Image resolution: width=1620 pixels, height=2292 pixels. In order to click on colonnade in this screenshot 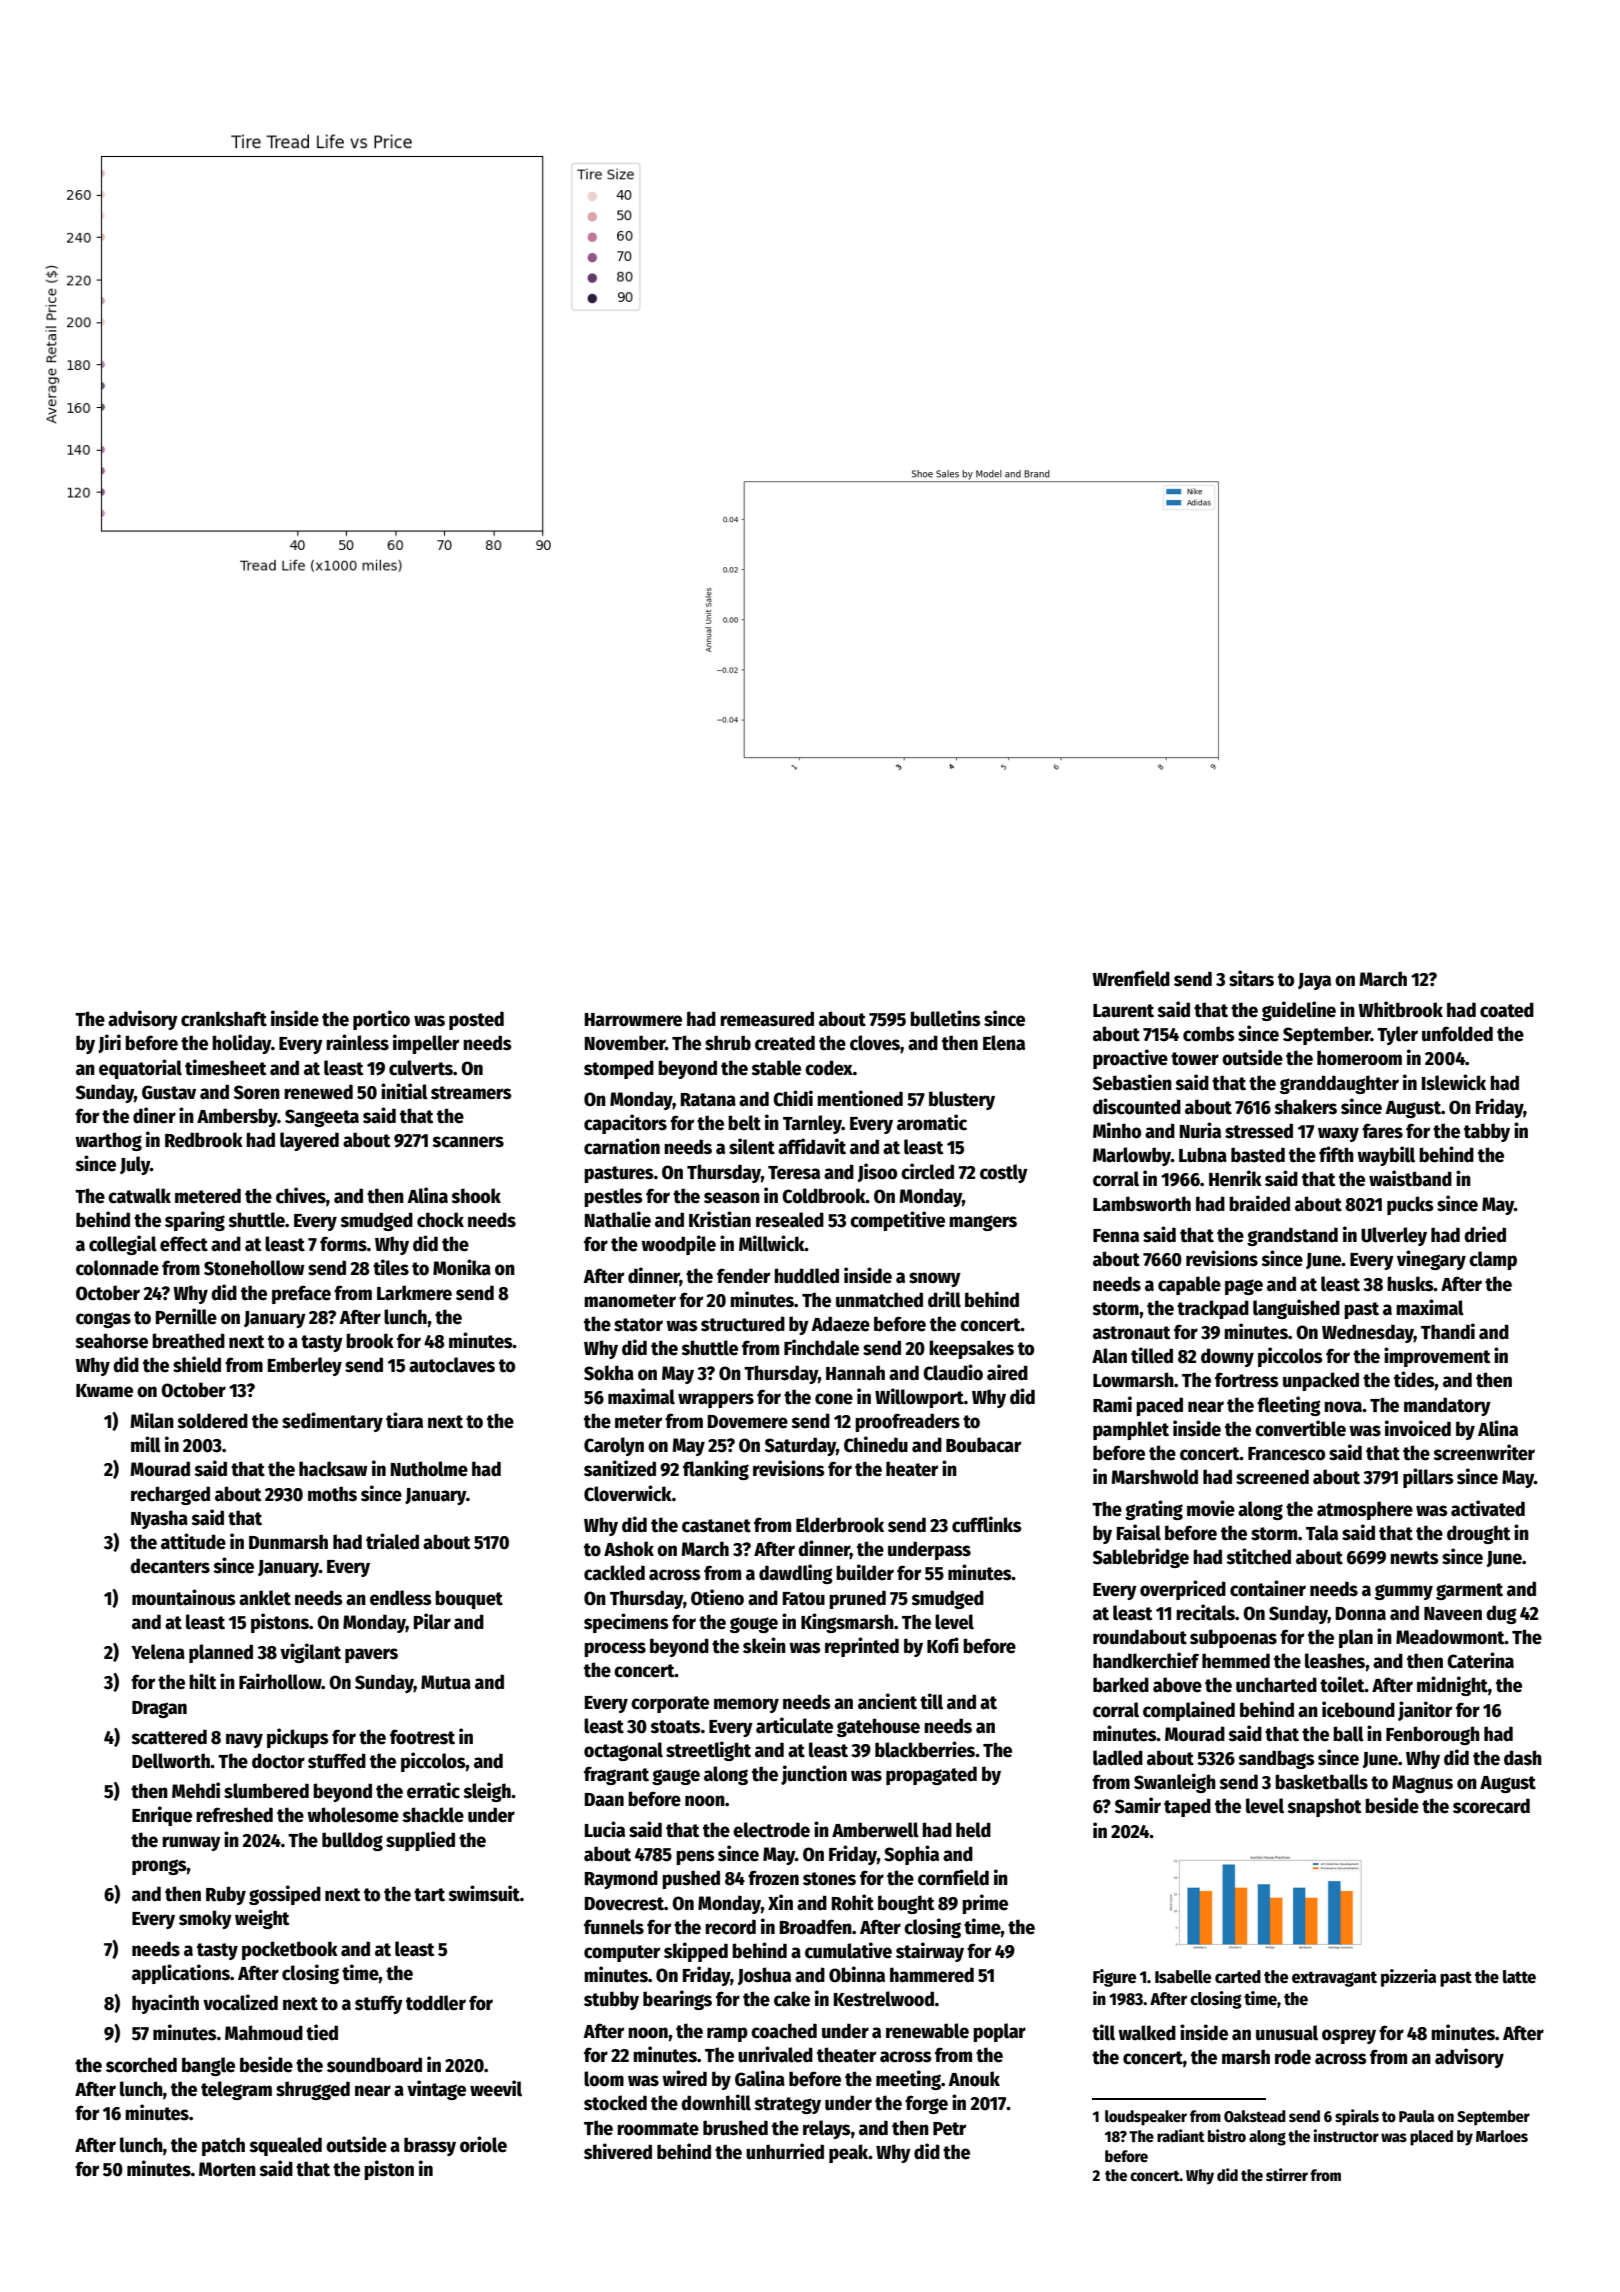, I will do `click(117, 1268)`.
